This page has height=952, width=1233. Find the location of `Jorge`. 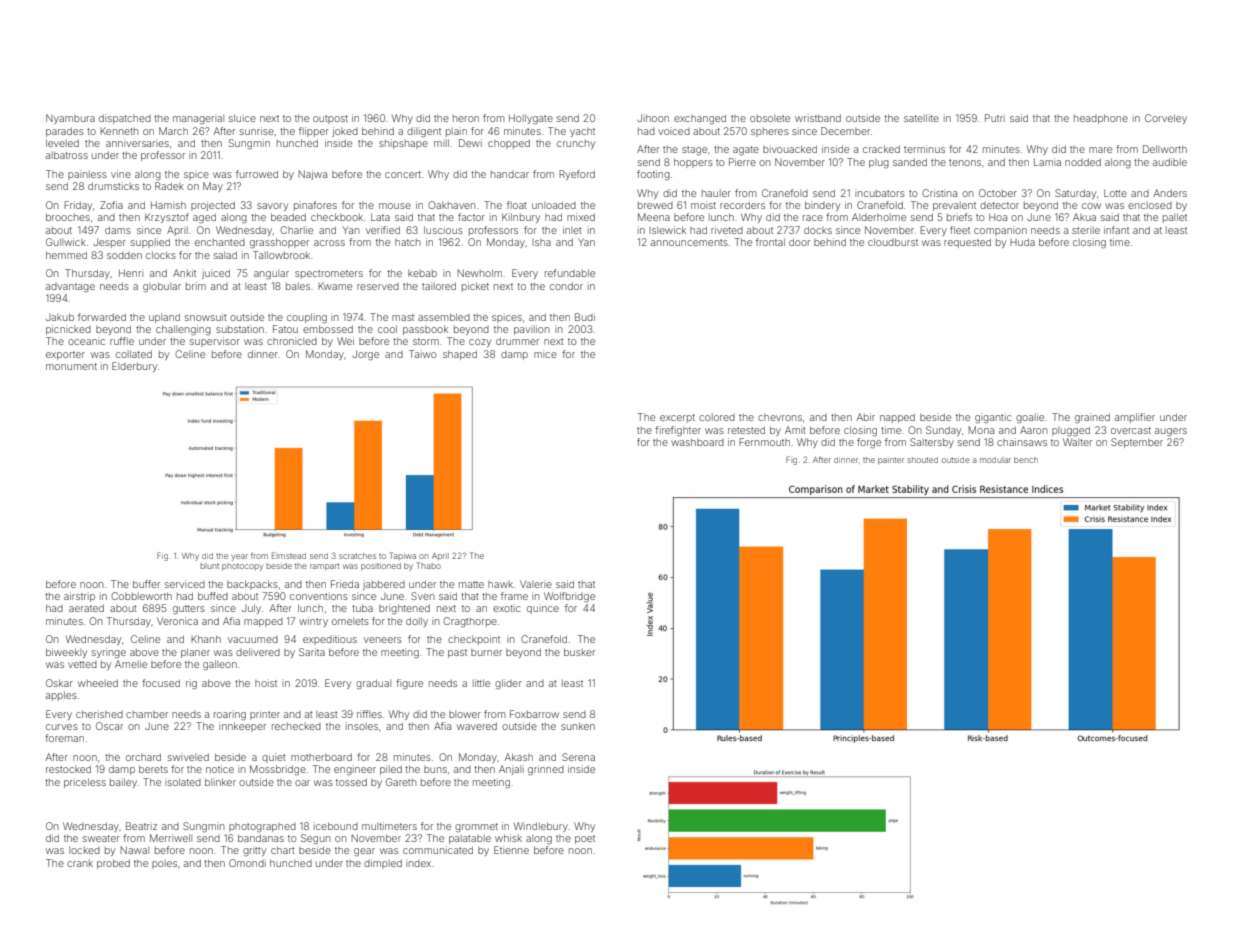

Jorge is located at coordinates (365, 355).
